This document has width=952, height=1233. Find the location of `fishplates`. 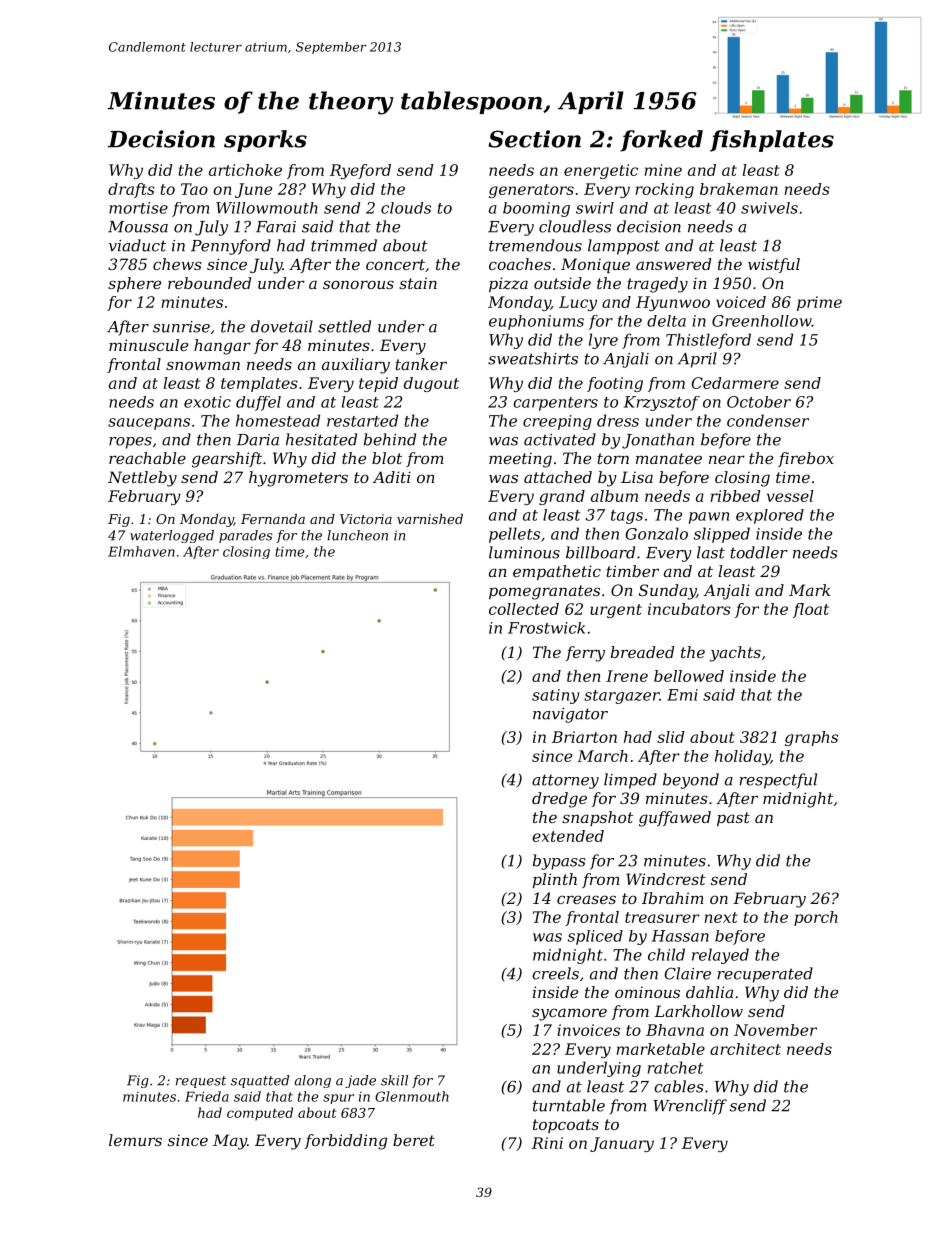

fishplates is located at coordinates (772, 141).
